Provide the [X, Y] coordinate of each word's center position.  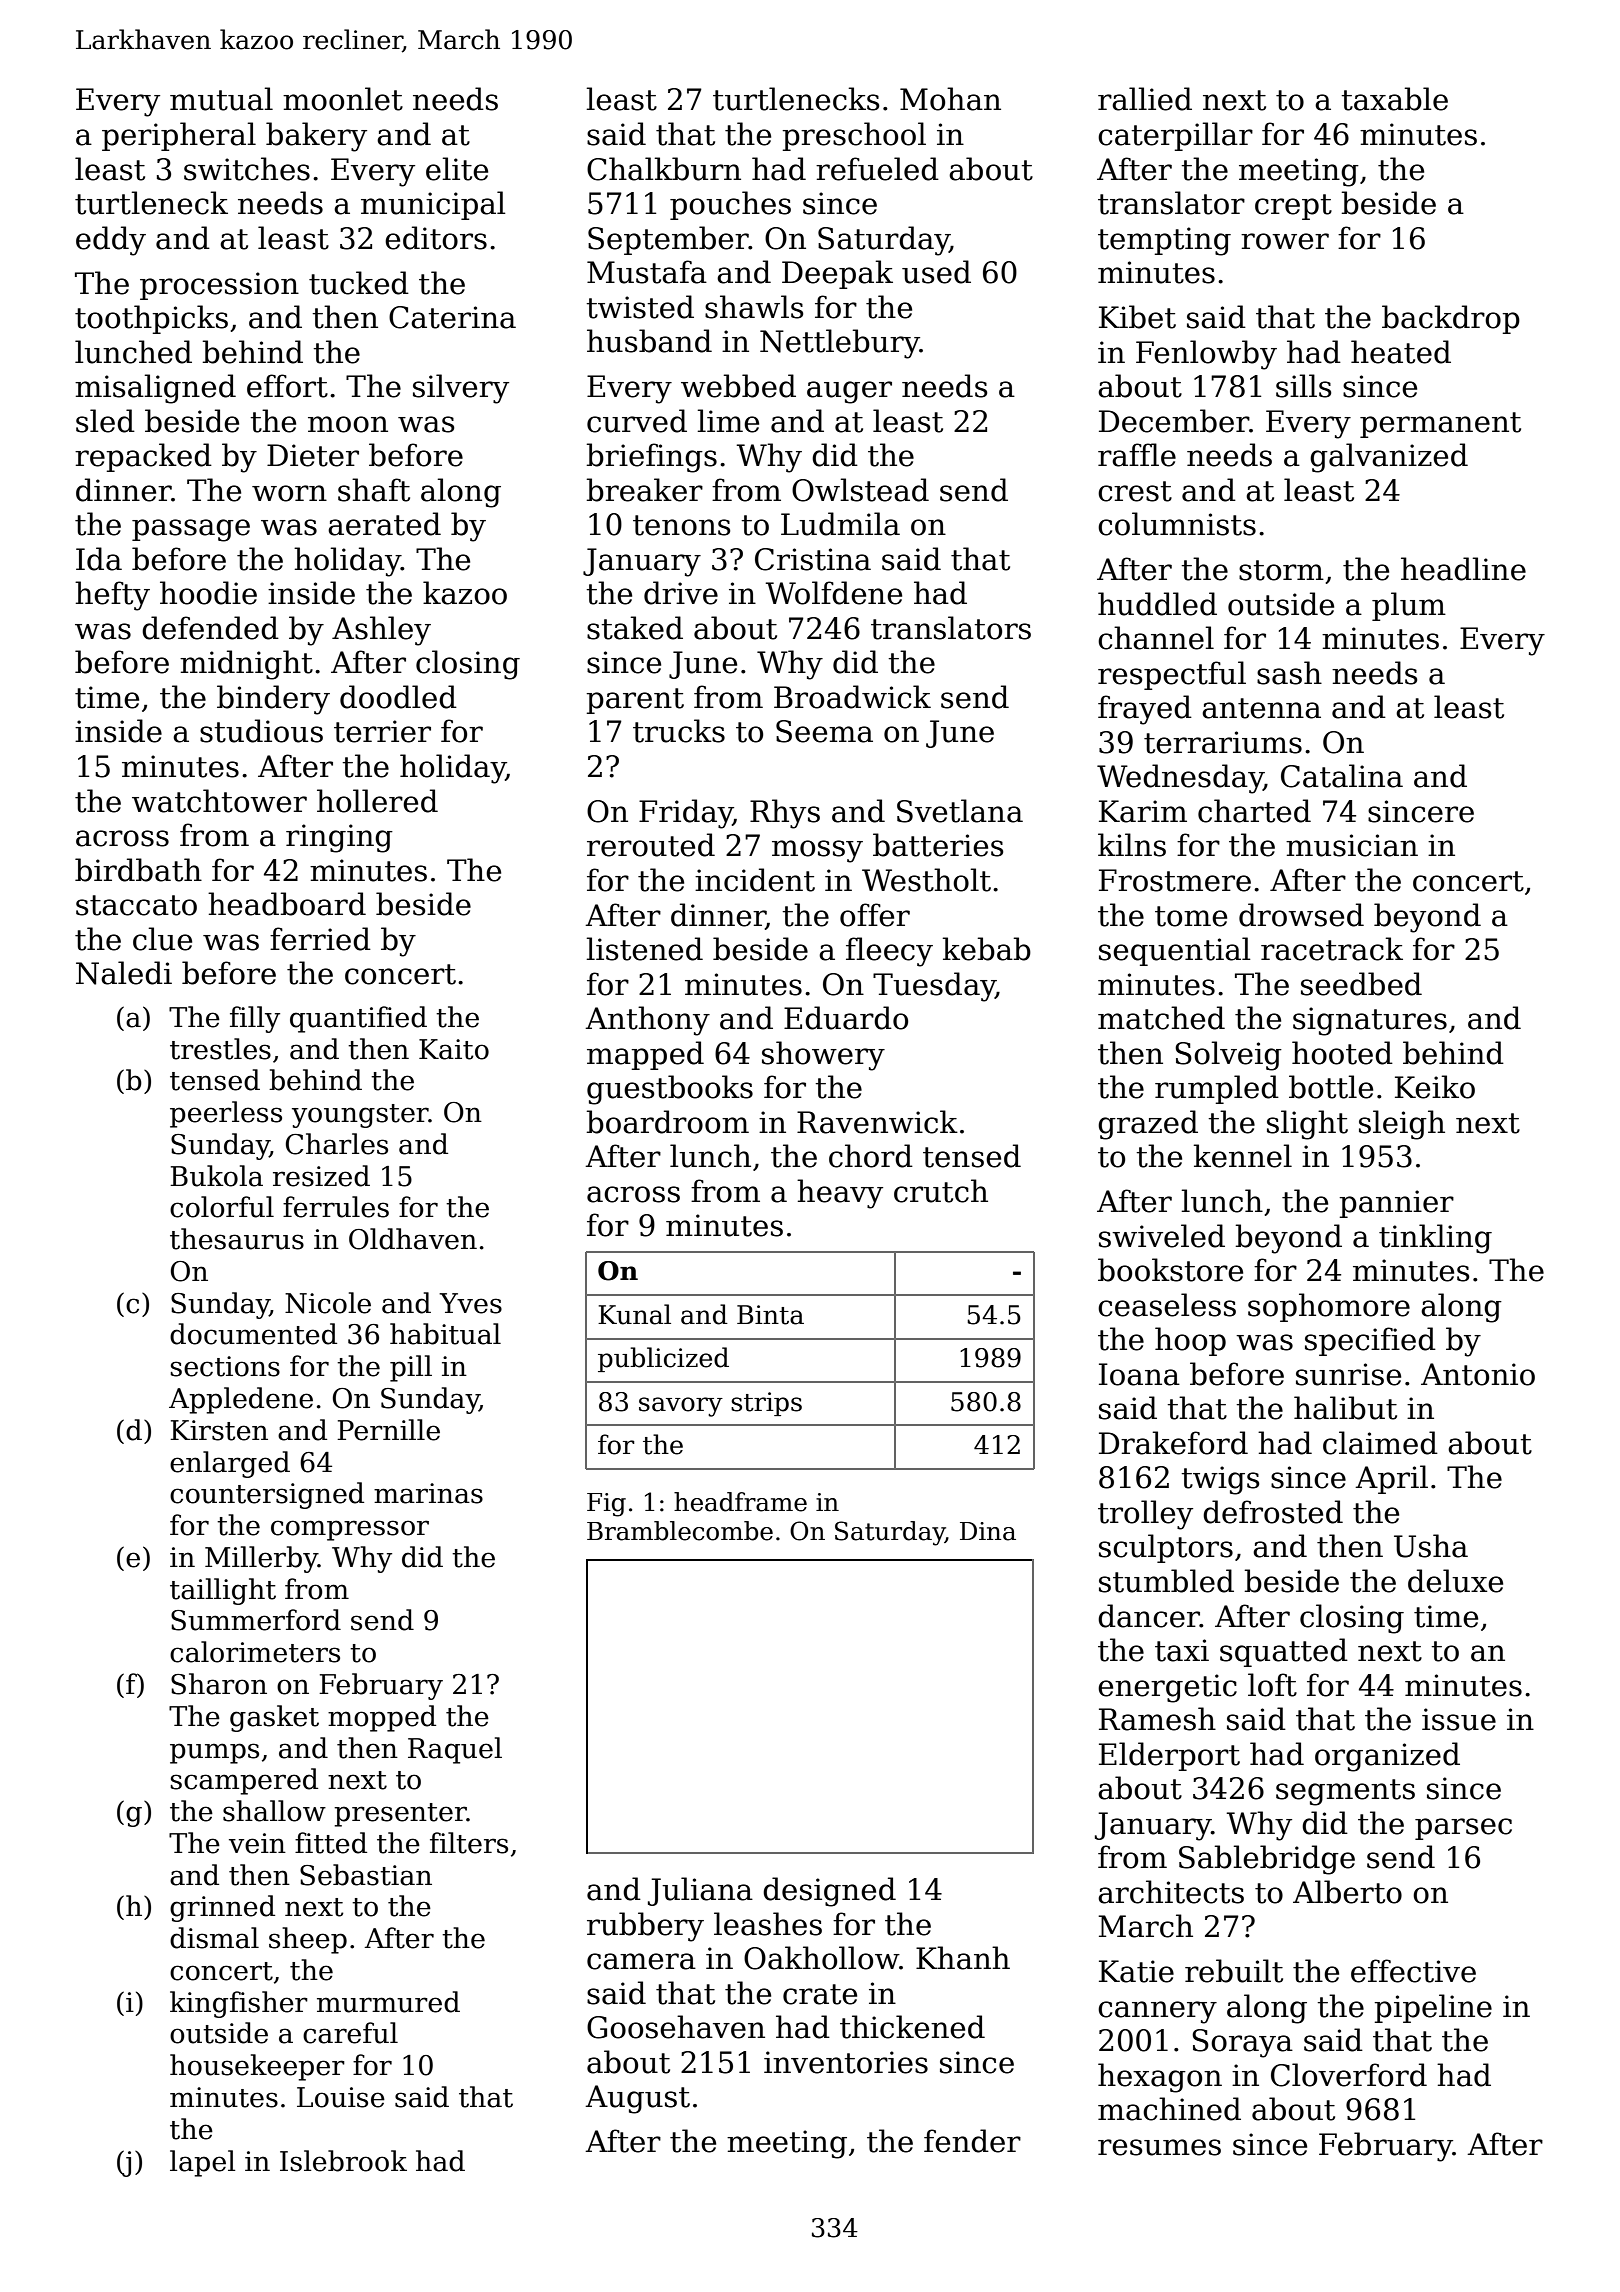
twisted [640, 307]
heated [1401, 352]
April [1391, 1479]
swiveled [1162, 1236]
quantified [358, 1019]
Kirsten [219, 1430]
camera [641, 1961]
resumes [1159, 2147]
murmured [388, 2002]
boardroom [667, 1122]
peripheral [179, 136]
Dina [988, 1531]
